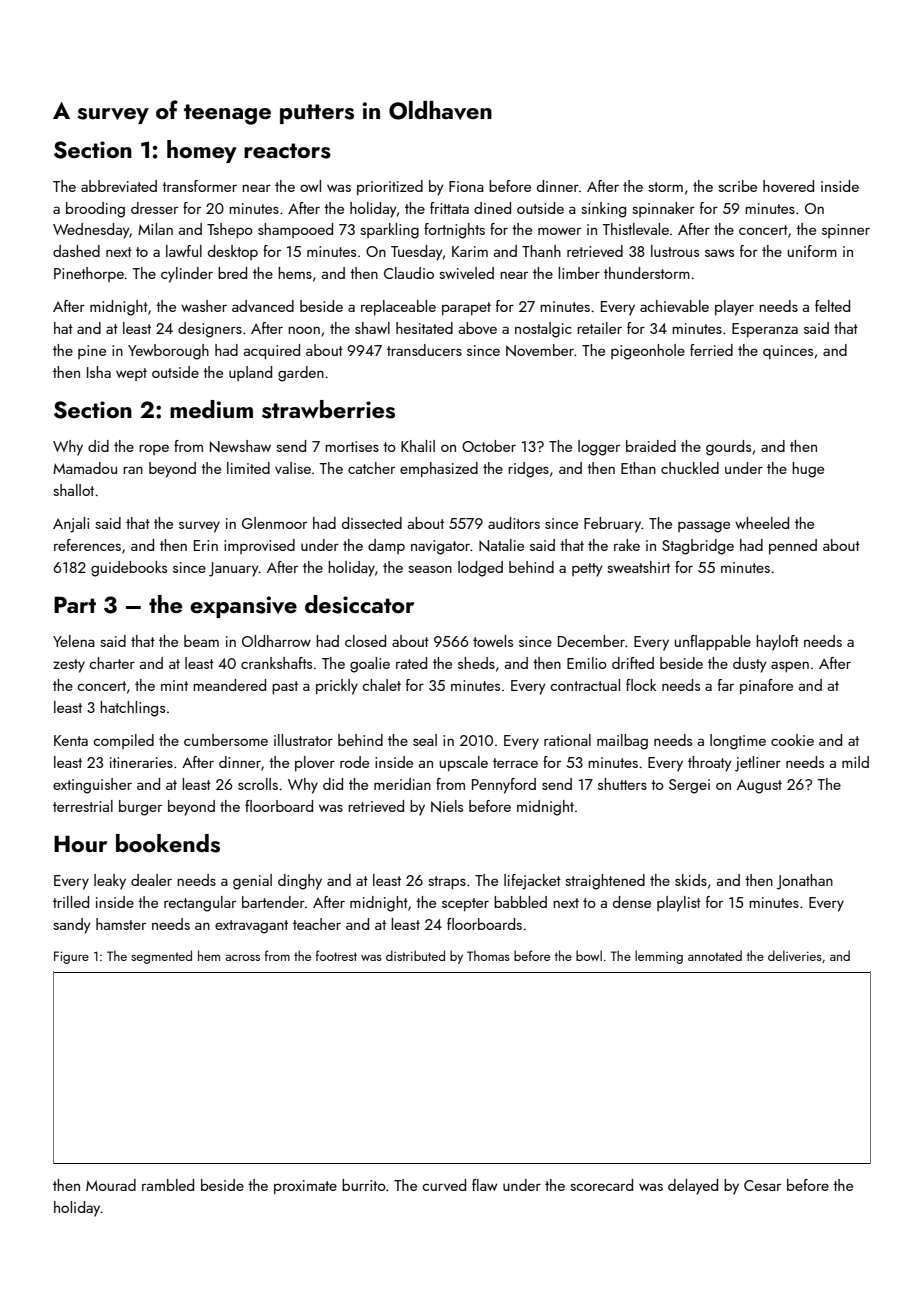 The height and width of the screenshot is (1308, 924). What do you see at coordinates (679, 904) in the screenshot?
I see `playlist` at bounding box center [679, 904].
